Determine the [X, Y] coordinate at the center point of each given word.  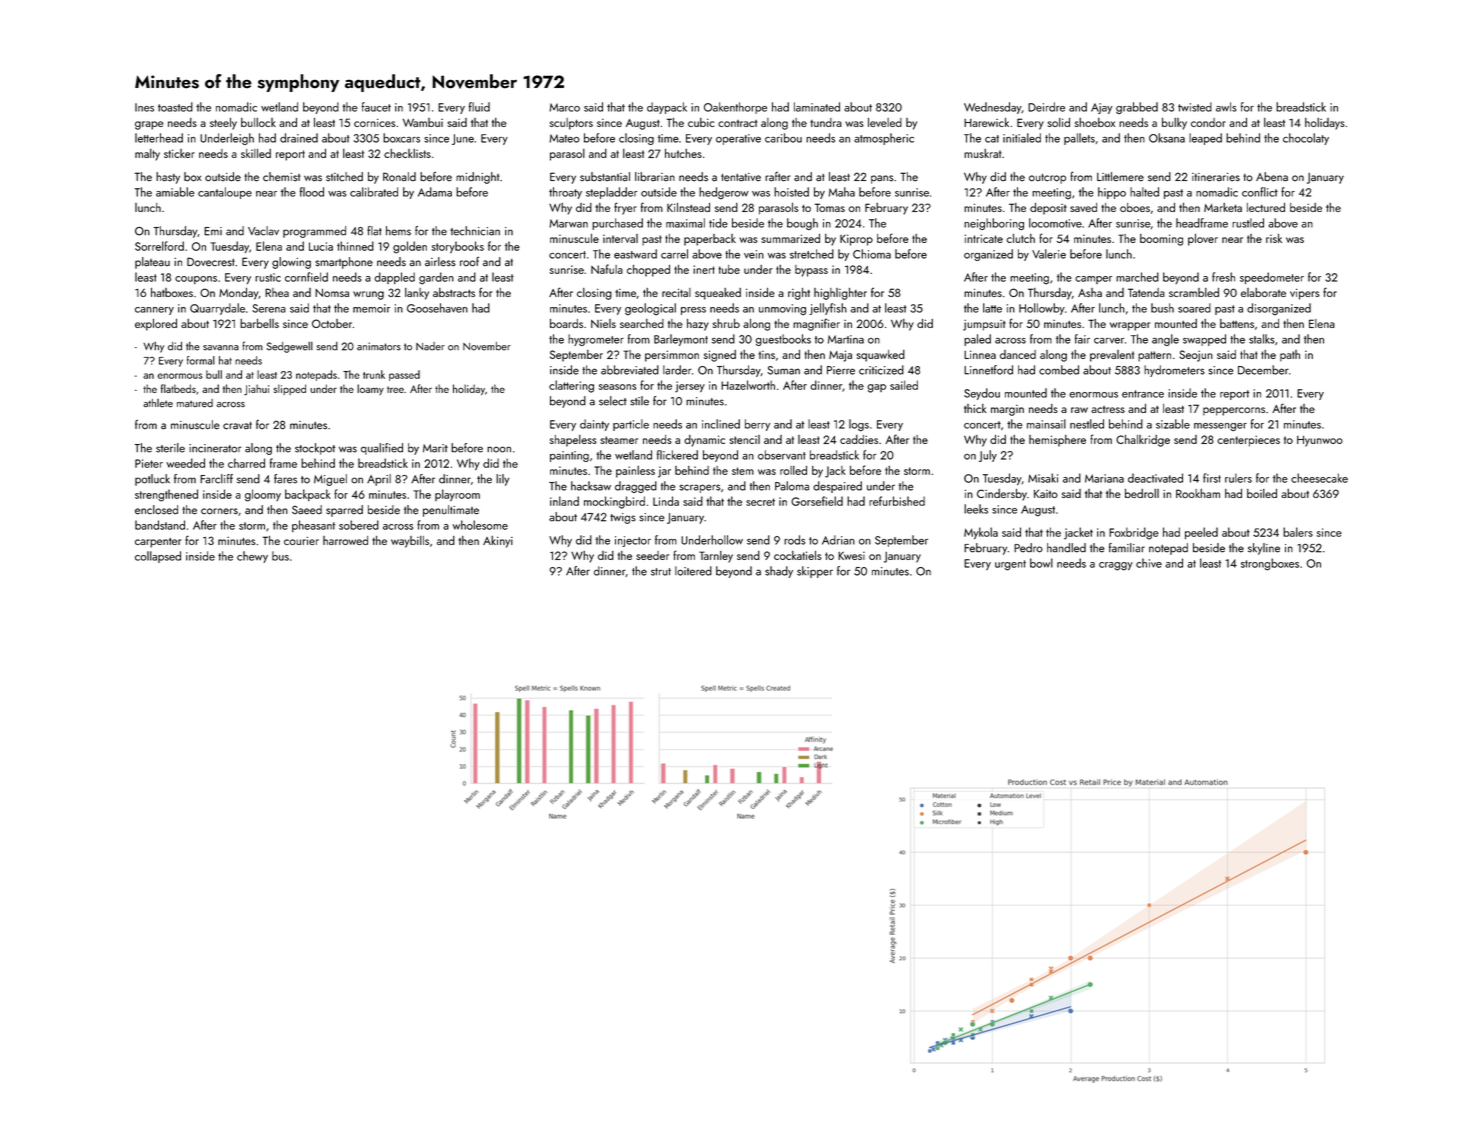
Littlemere [1120, 177]
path [1290, 356]
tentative [741, 177]
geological [650, 309]
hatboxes [172, 292]
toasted [175, 107]
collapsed [158, 557]
